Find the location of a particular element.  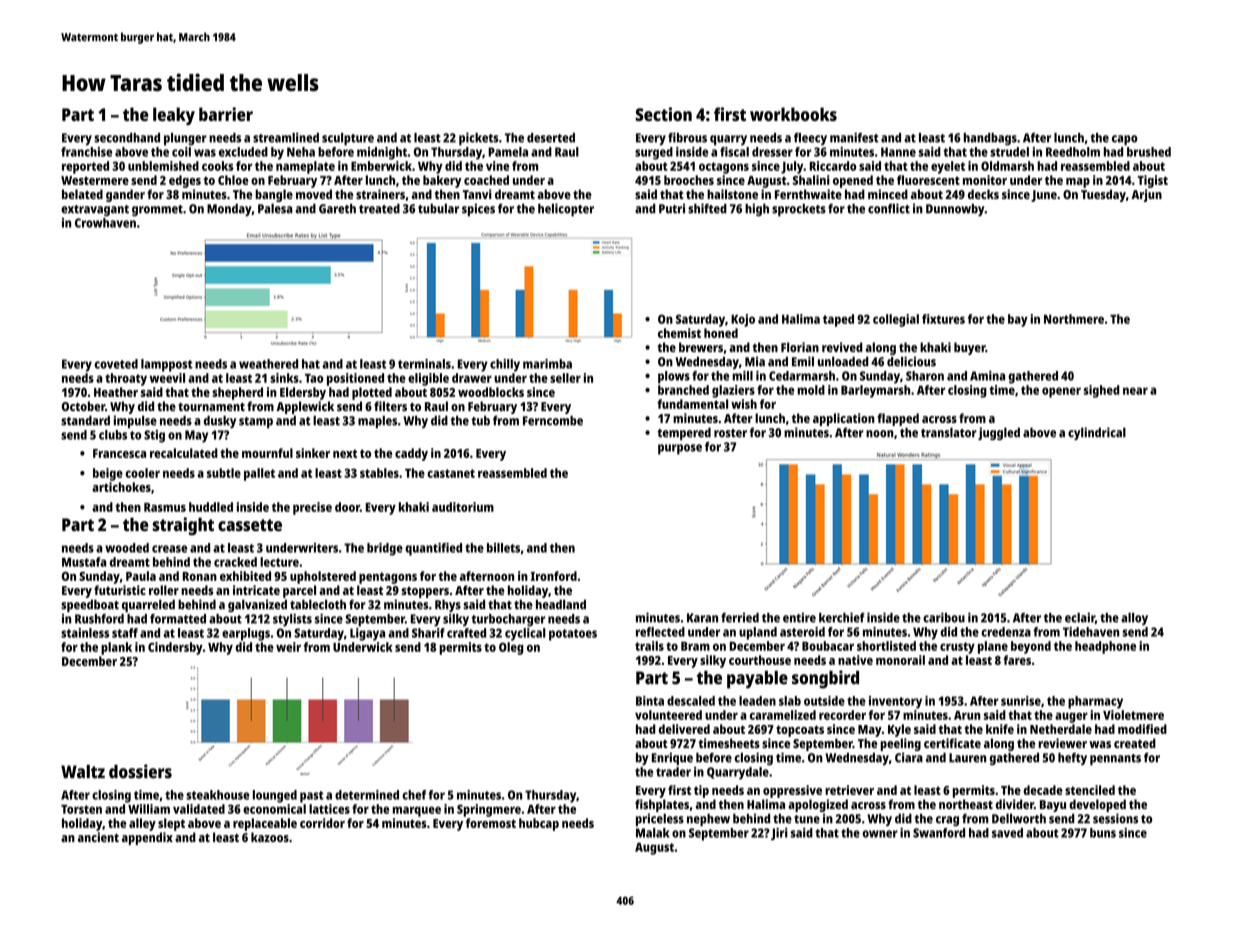

purpose is located at coordinates (680, 449).
